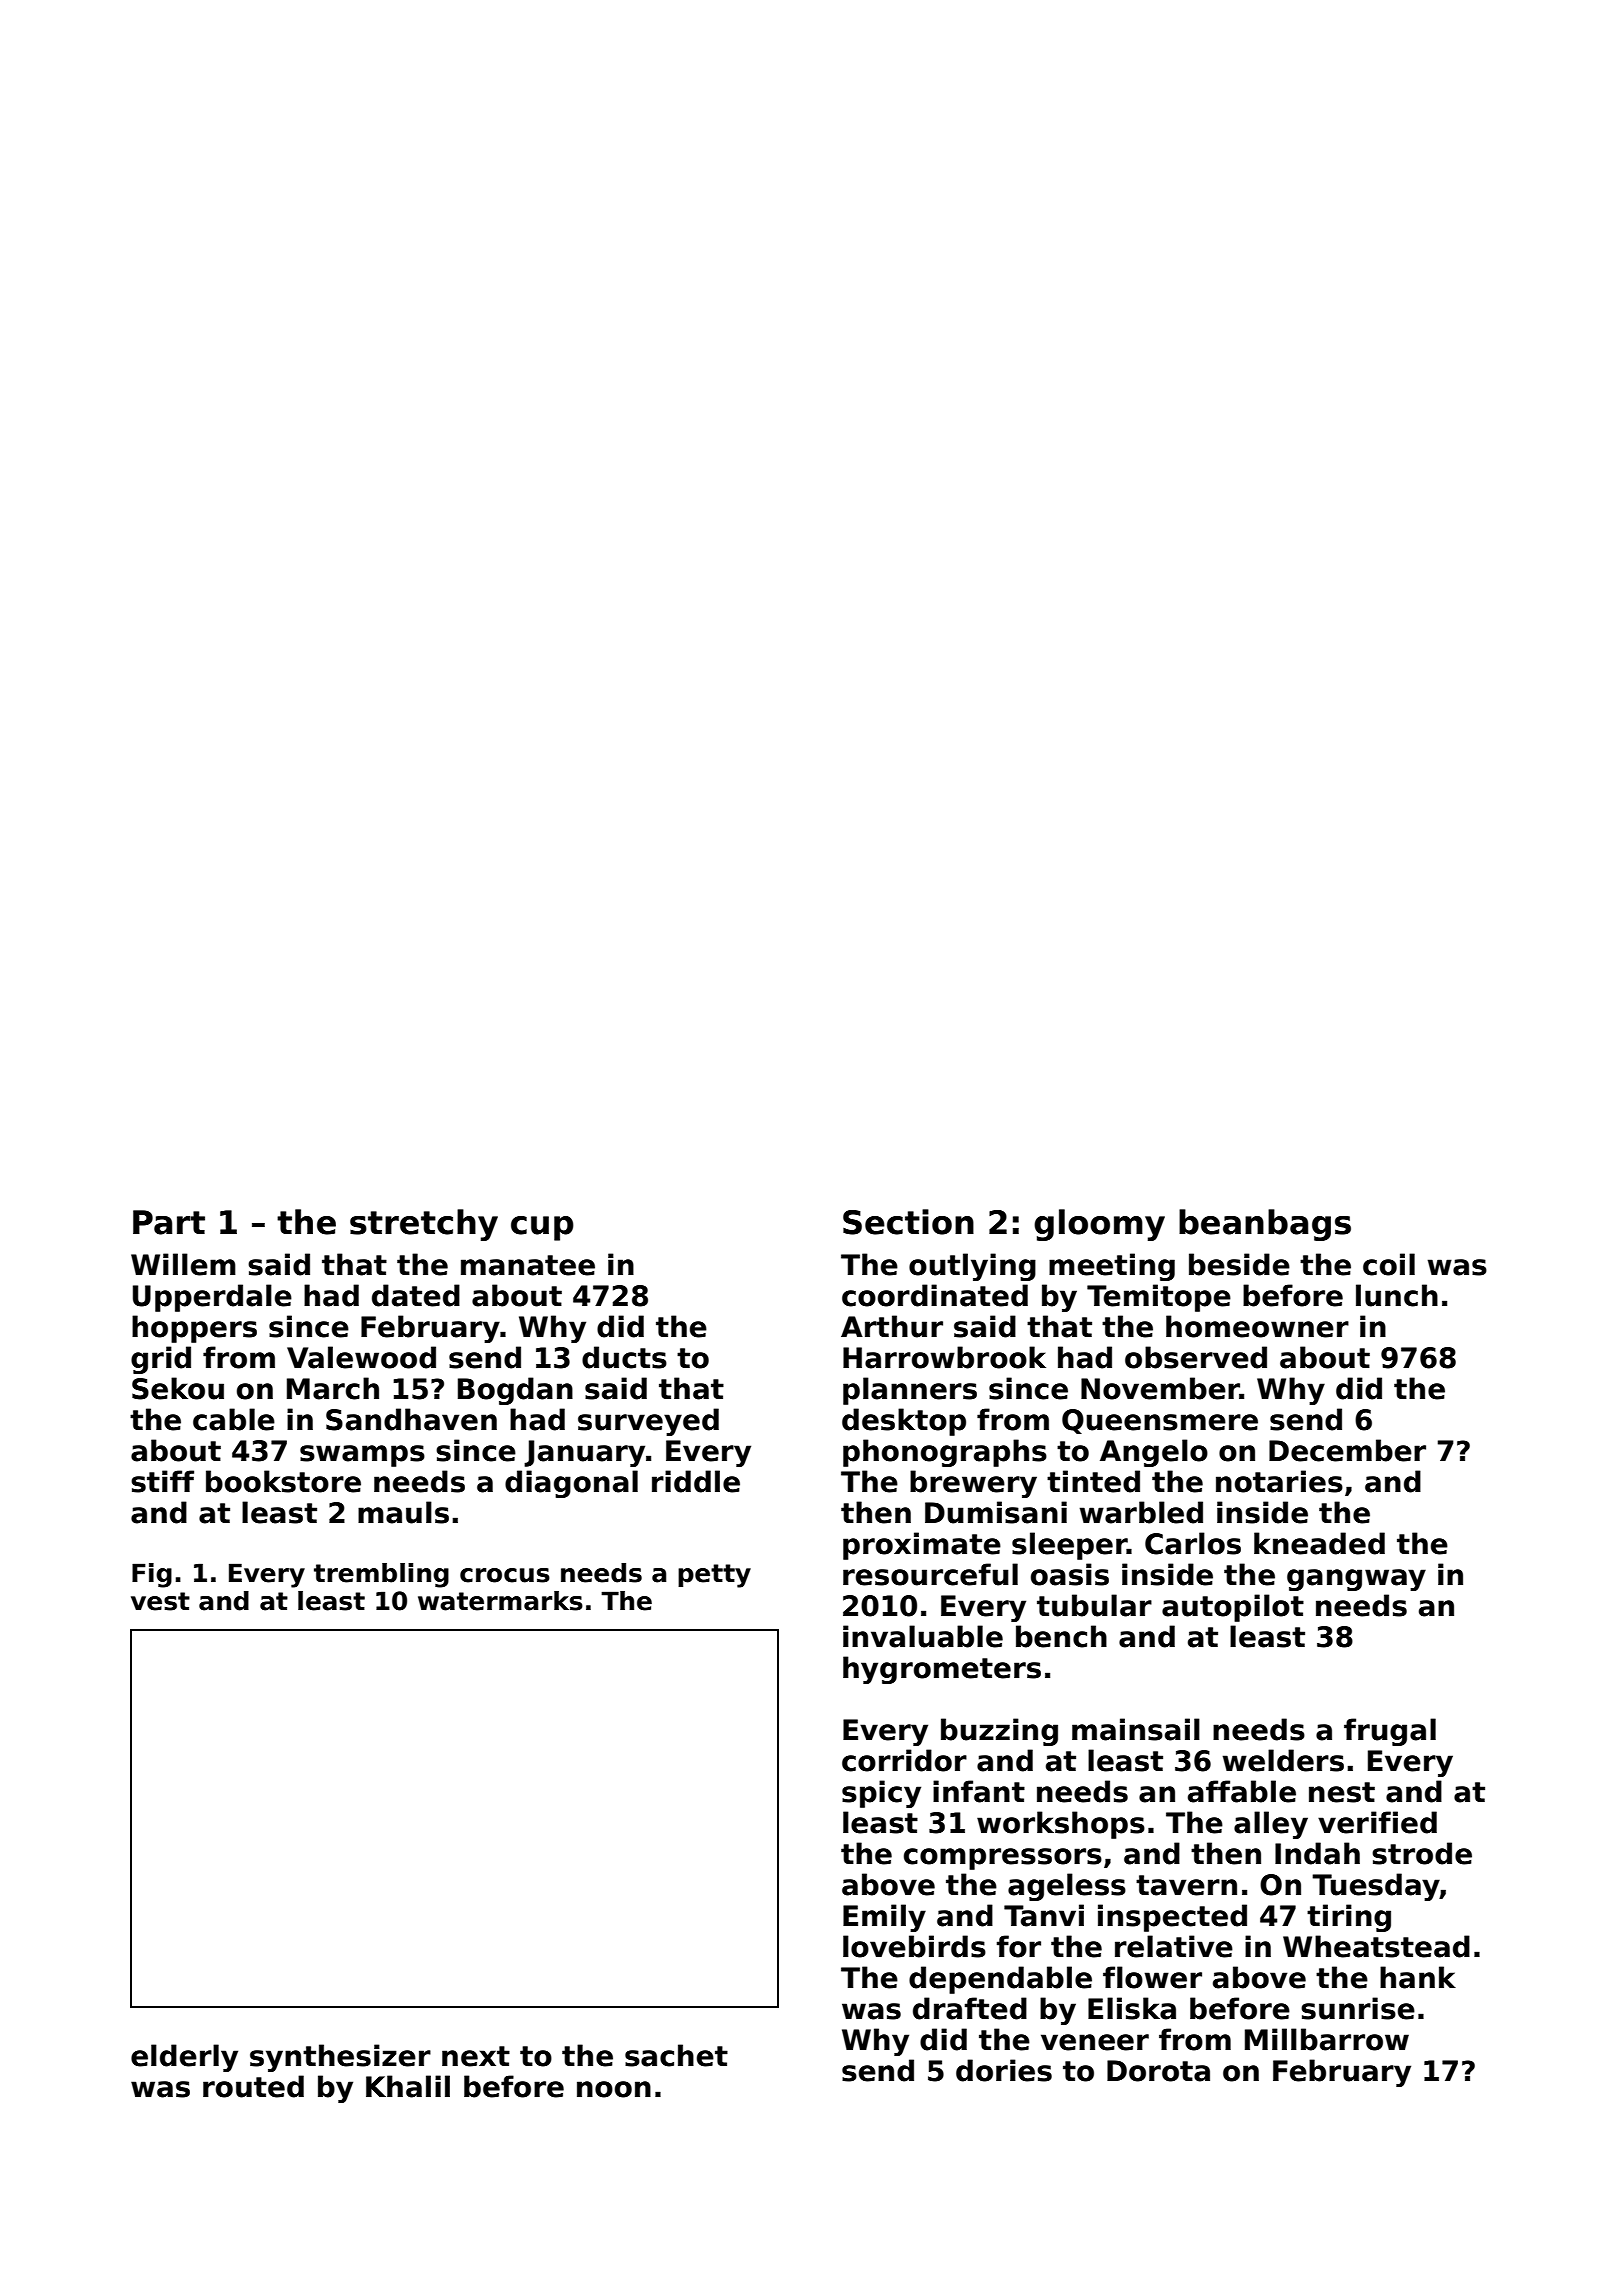  I want to click on elderly, so click(184, 2058).
